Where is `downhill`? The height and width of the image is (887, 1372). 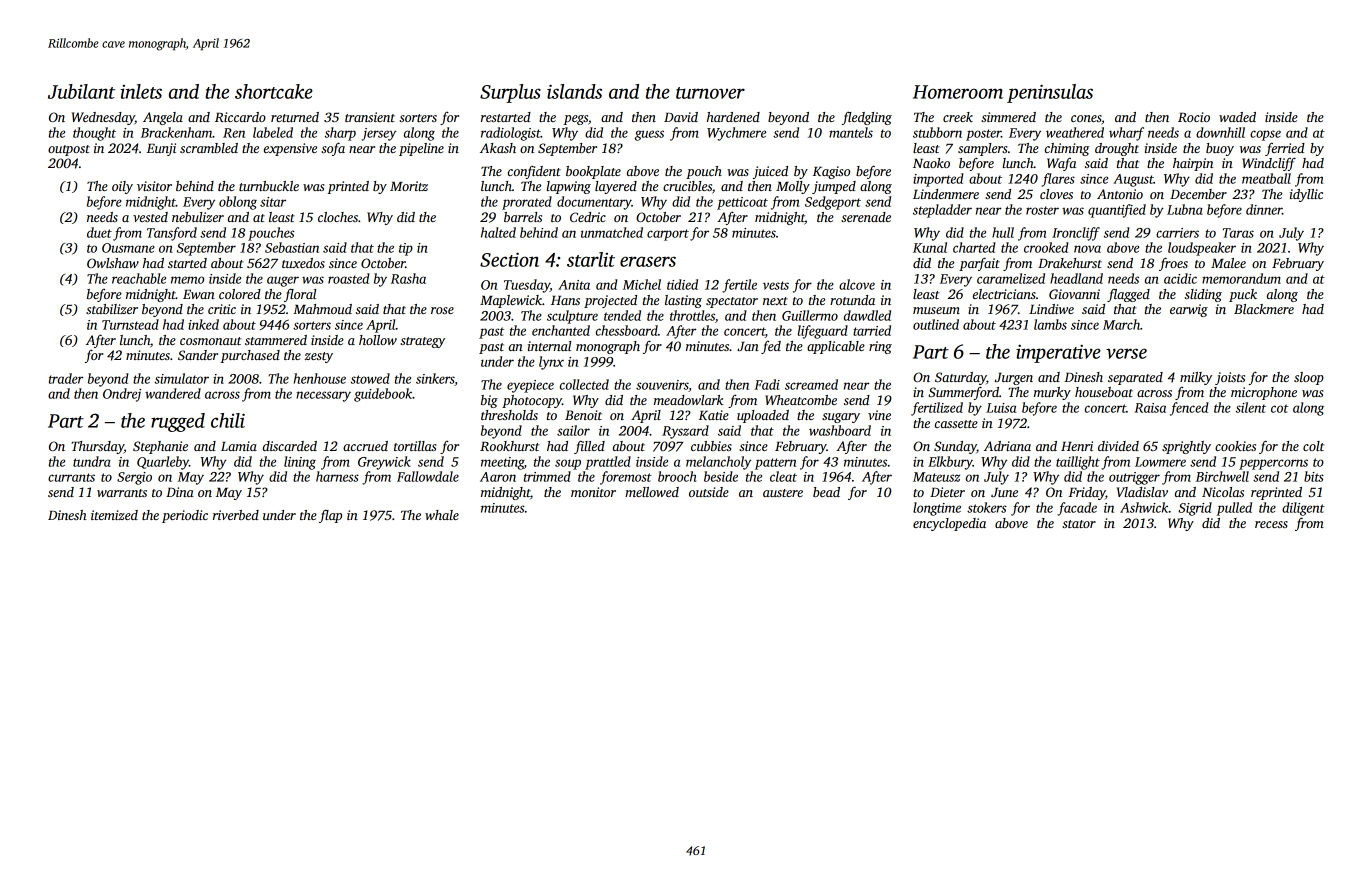
downhill is located at coordinates (1220, 132).
